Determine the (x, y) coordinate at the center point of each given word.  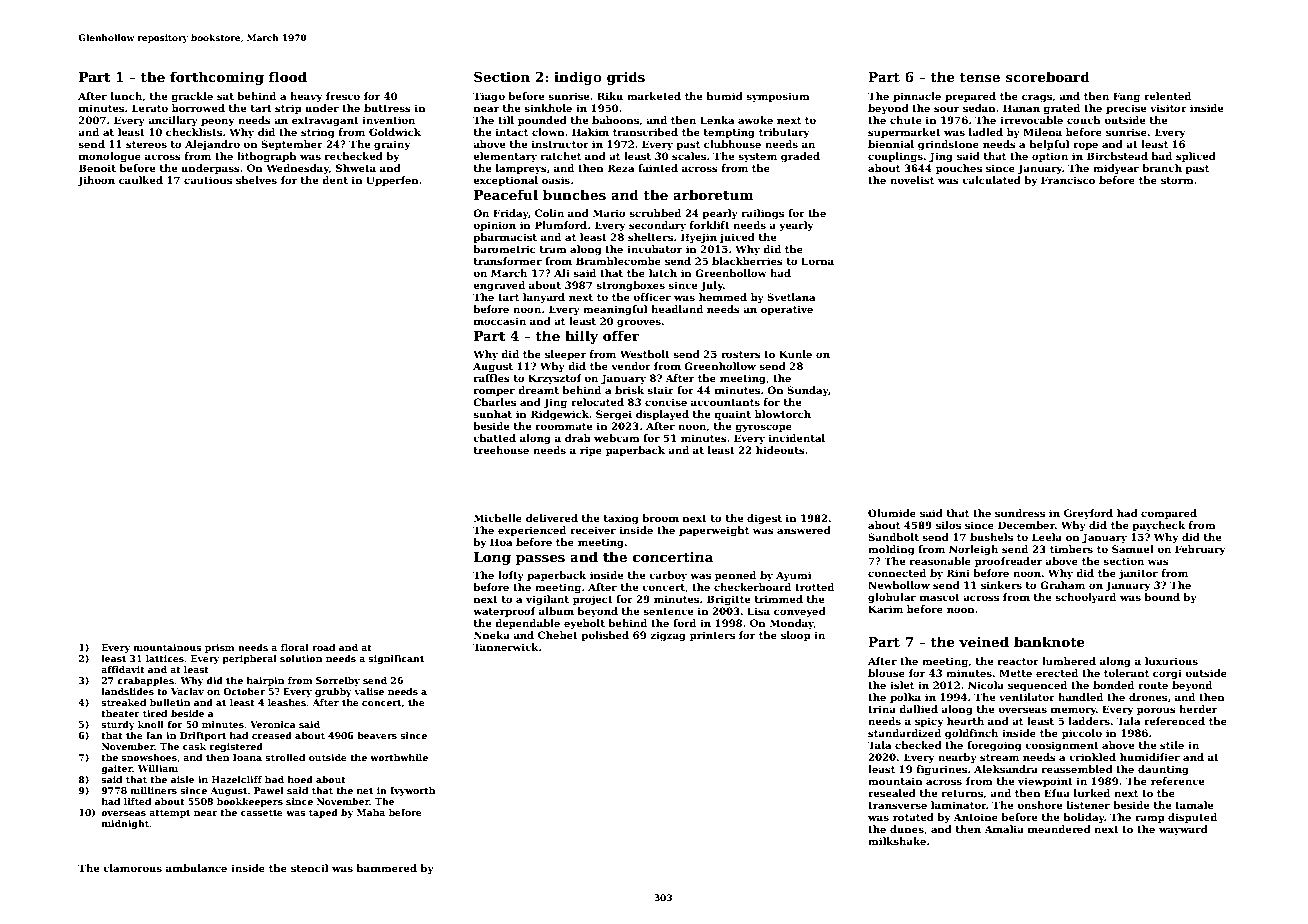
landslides (128, 691)
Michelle (498, 518)
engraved (499, 286)
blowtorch (783, 414)
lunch (126, 96)
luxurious (1171, 661)
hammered (386, 868)
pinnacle (917, 97)
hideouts (780, 450)
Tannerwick (506, 647)
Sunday (807, 391)
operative (787, 310)
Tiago (489, 97)
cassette (262, 812)
